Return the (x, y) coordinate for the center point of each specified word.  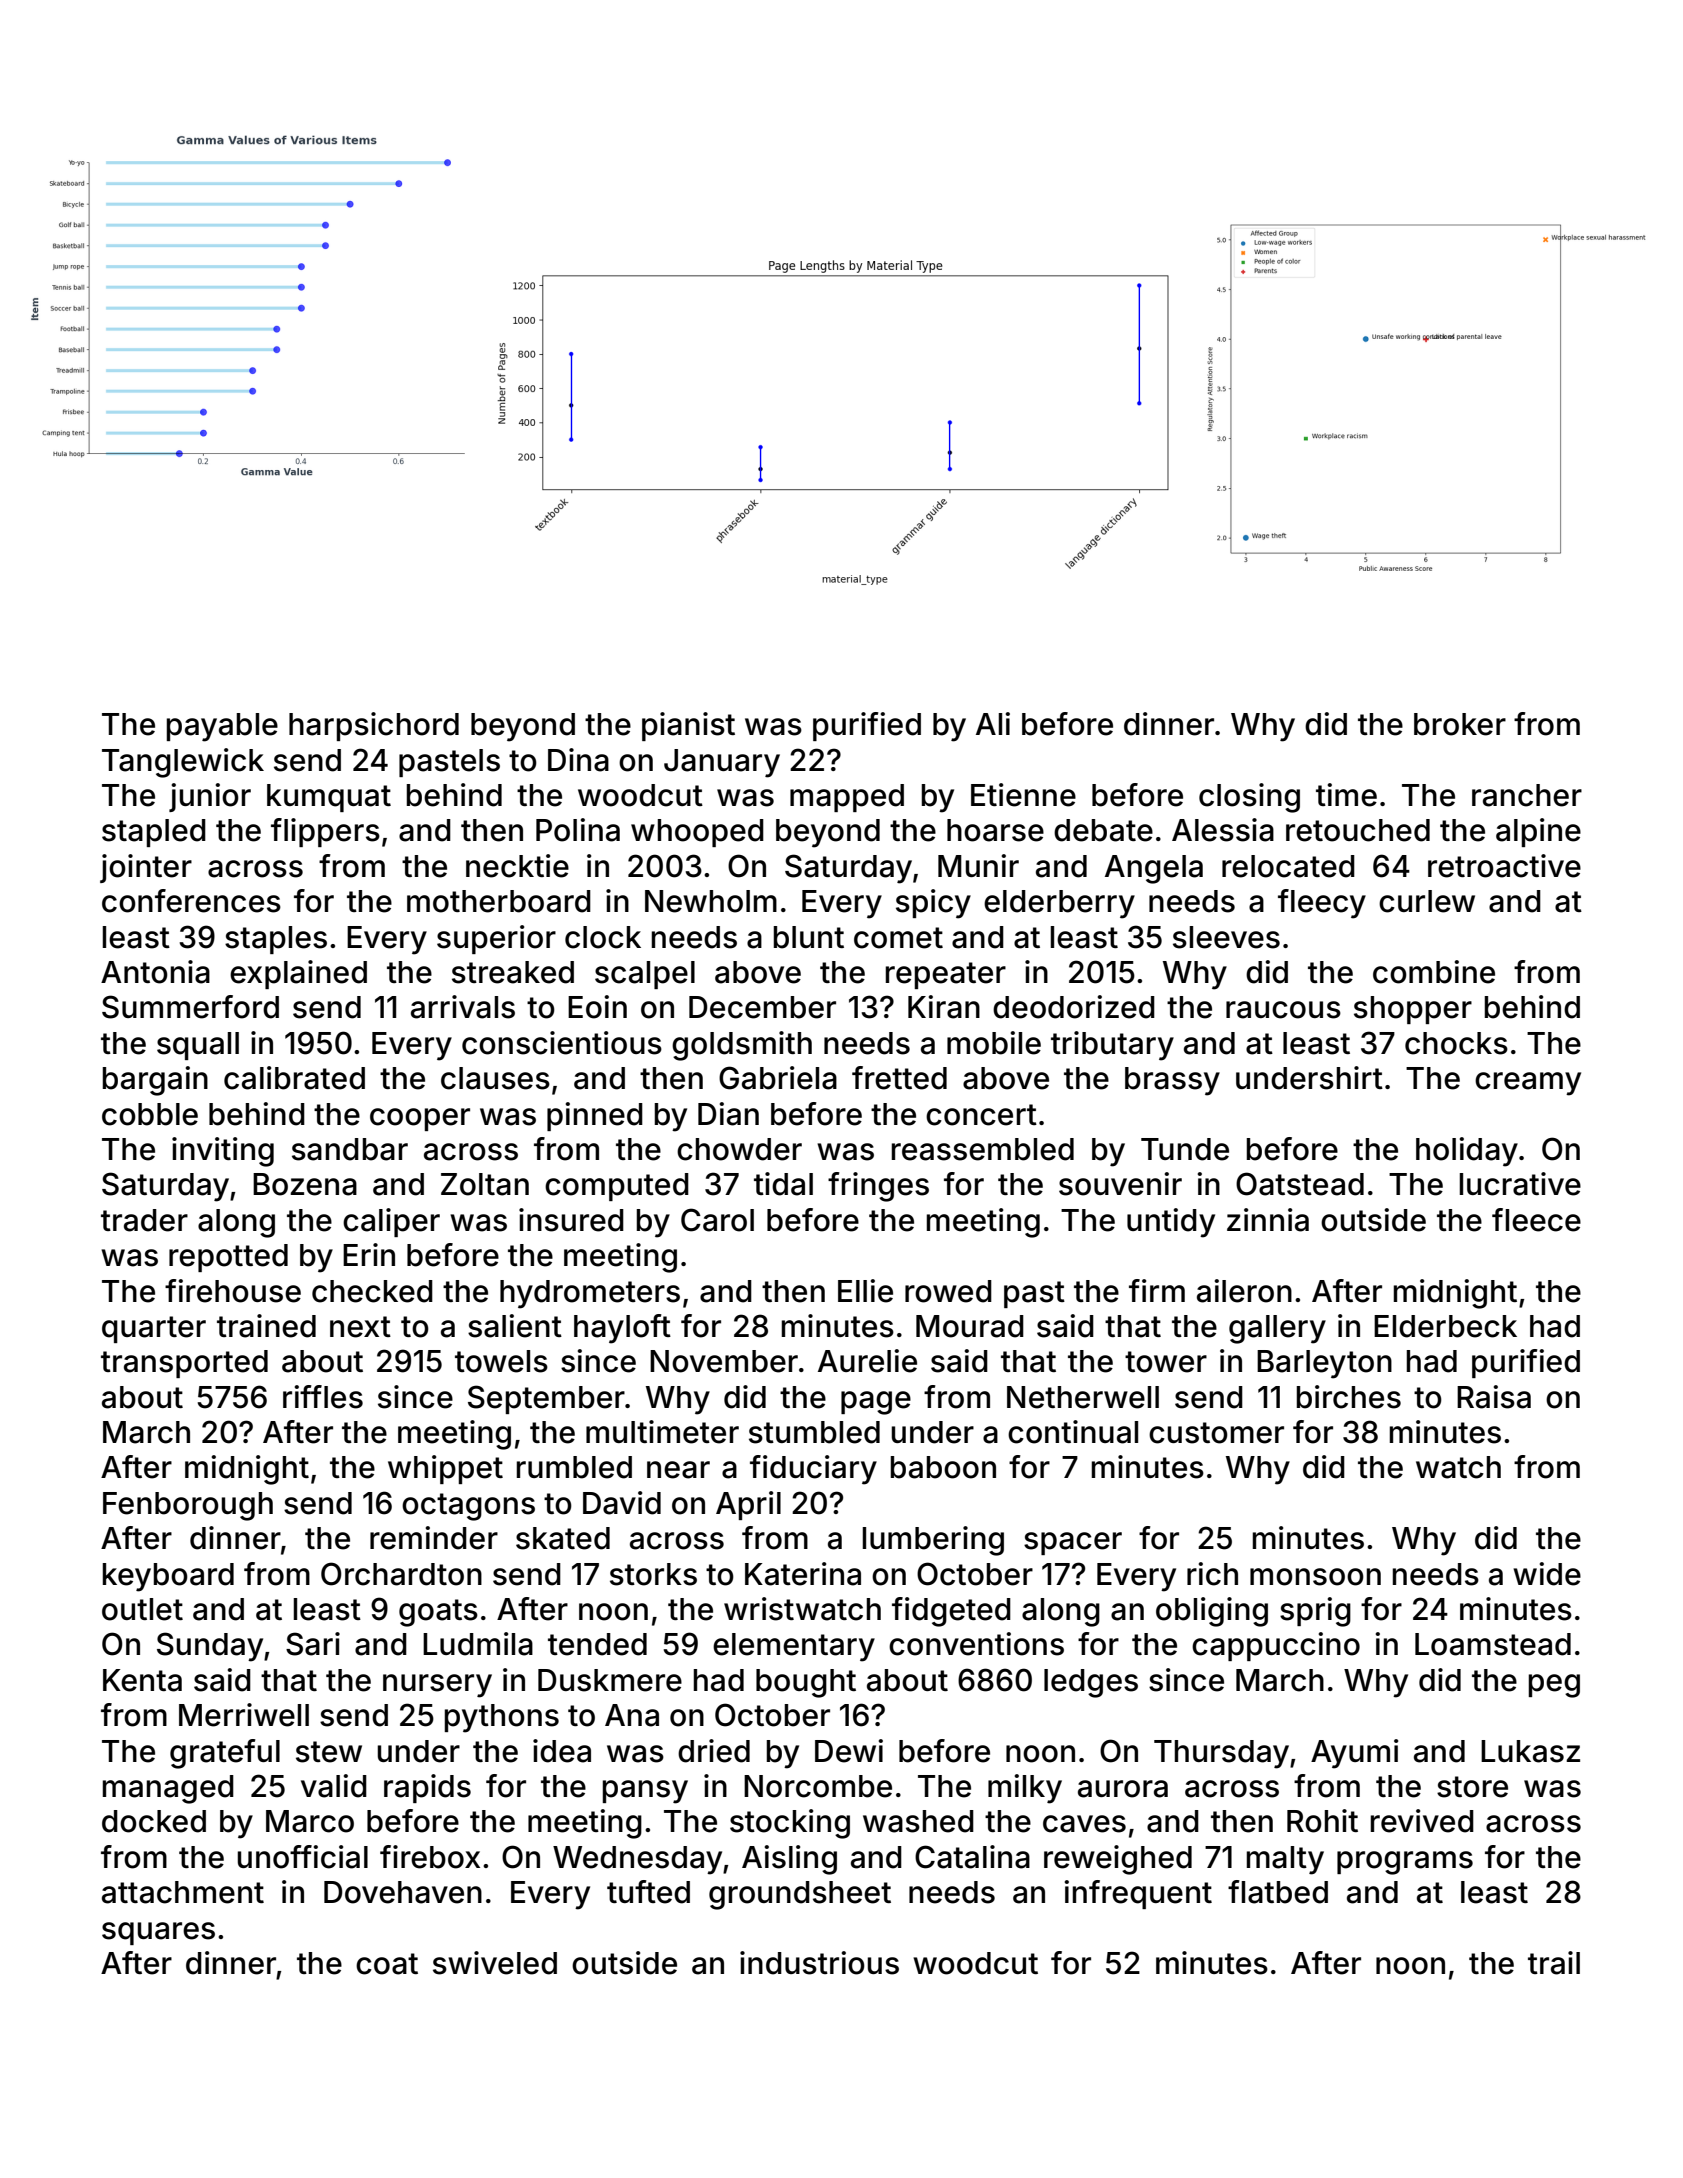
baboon (943, 1467)
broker (1460, 724)
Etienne (1023, 795)
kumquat (329, 798)
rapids (427, 1788)
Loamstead (1493, 1644)
